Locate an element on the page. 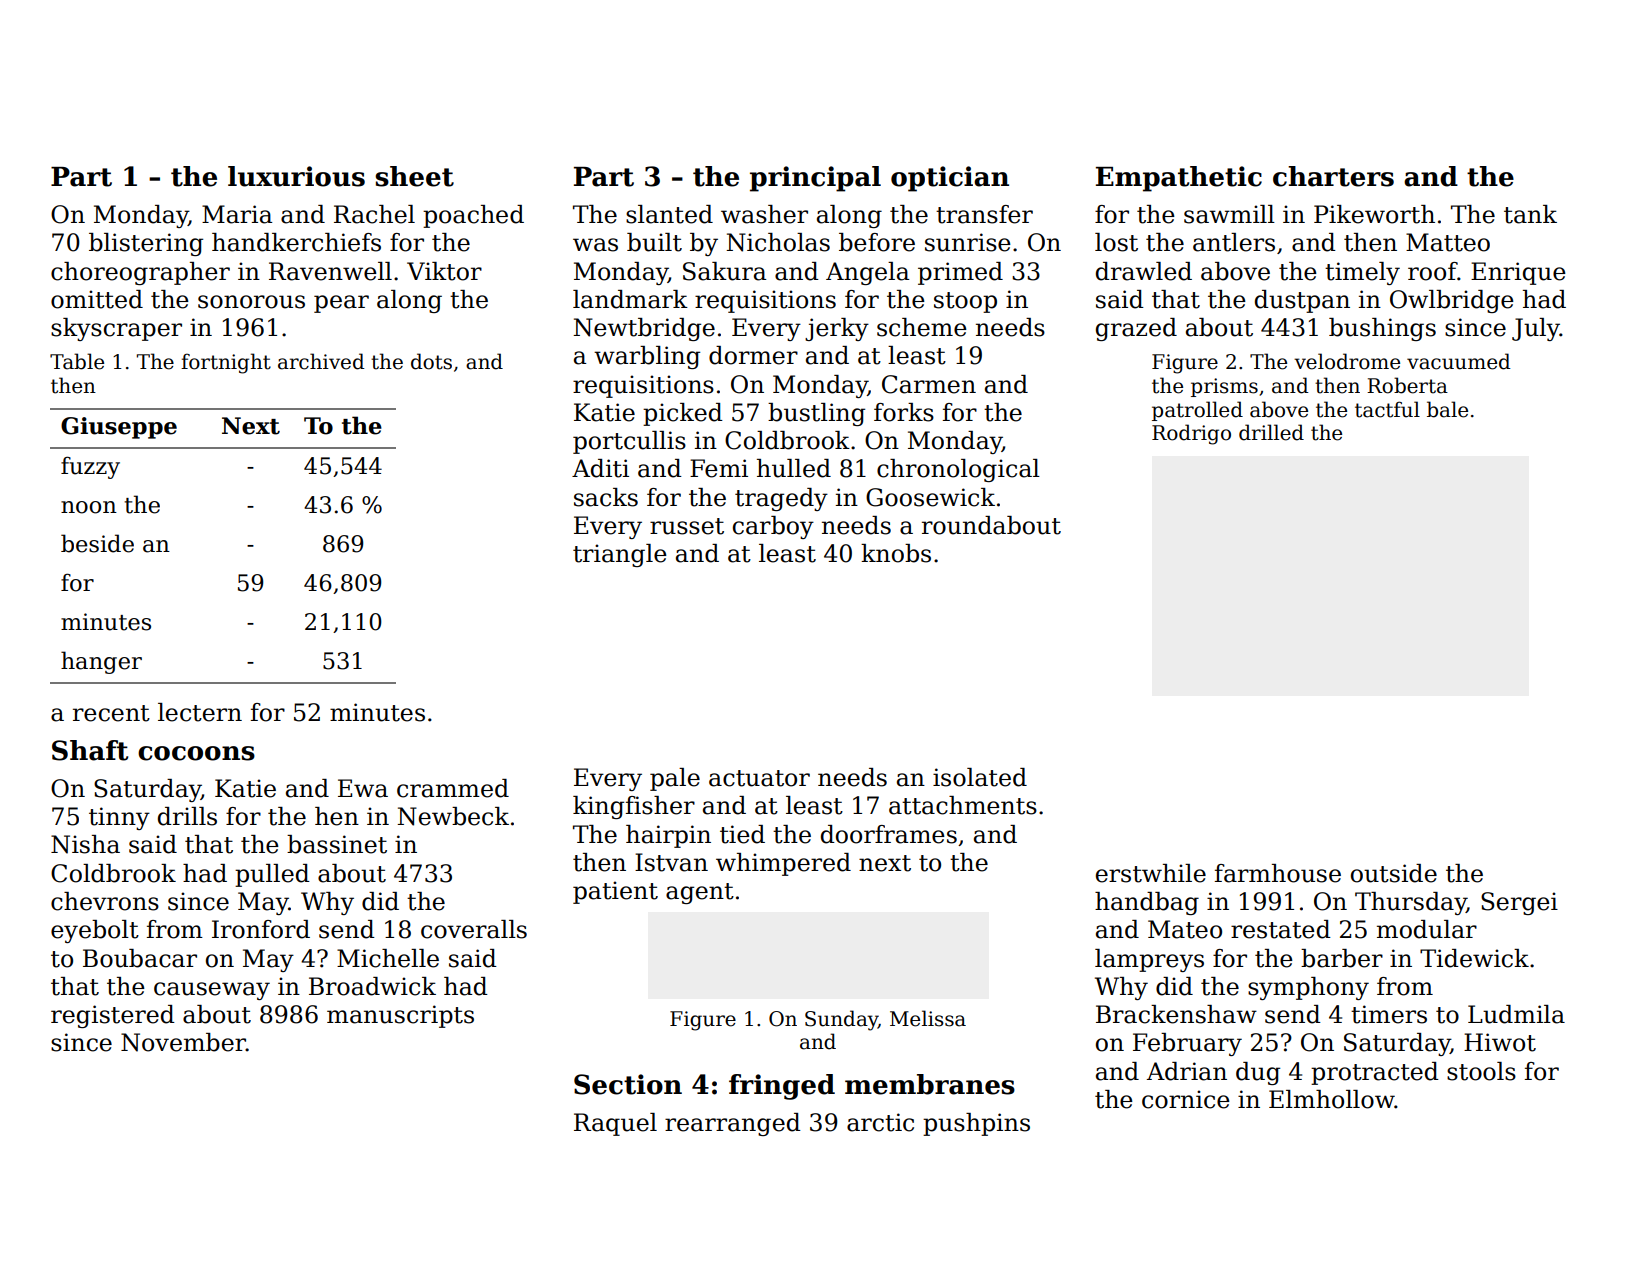 This page has width=1636, height=1264. bale is located at coordinates (1447, 409).
